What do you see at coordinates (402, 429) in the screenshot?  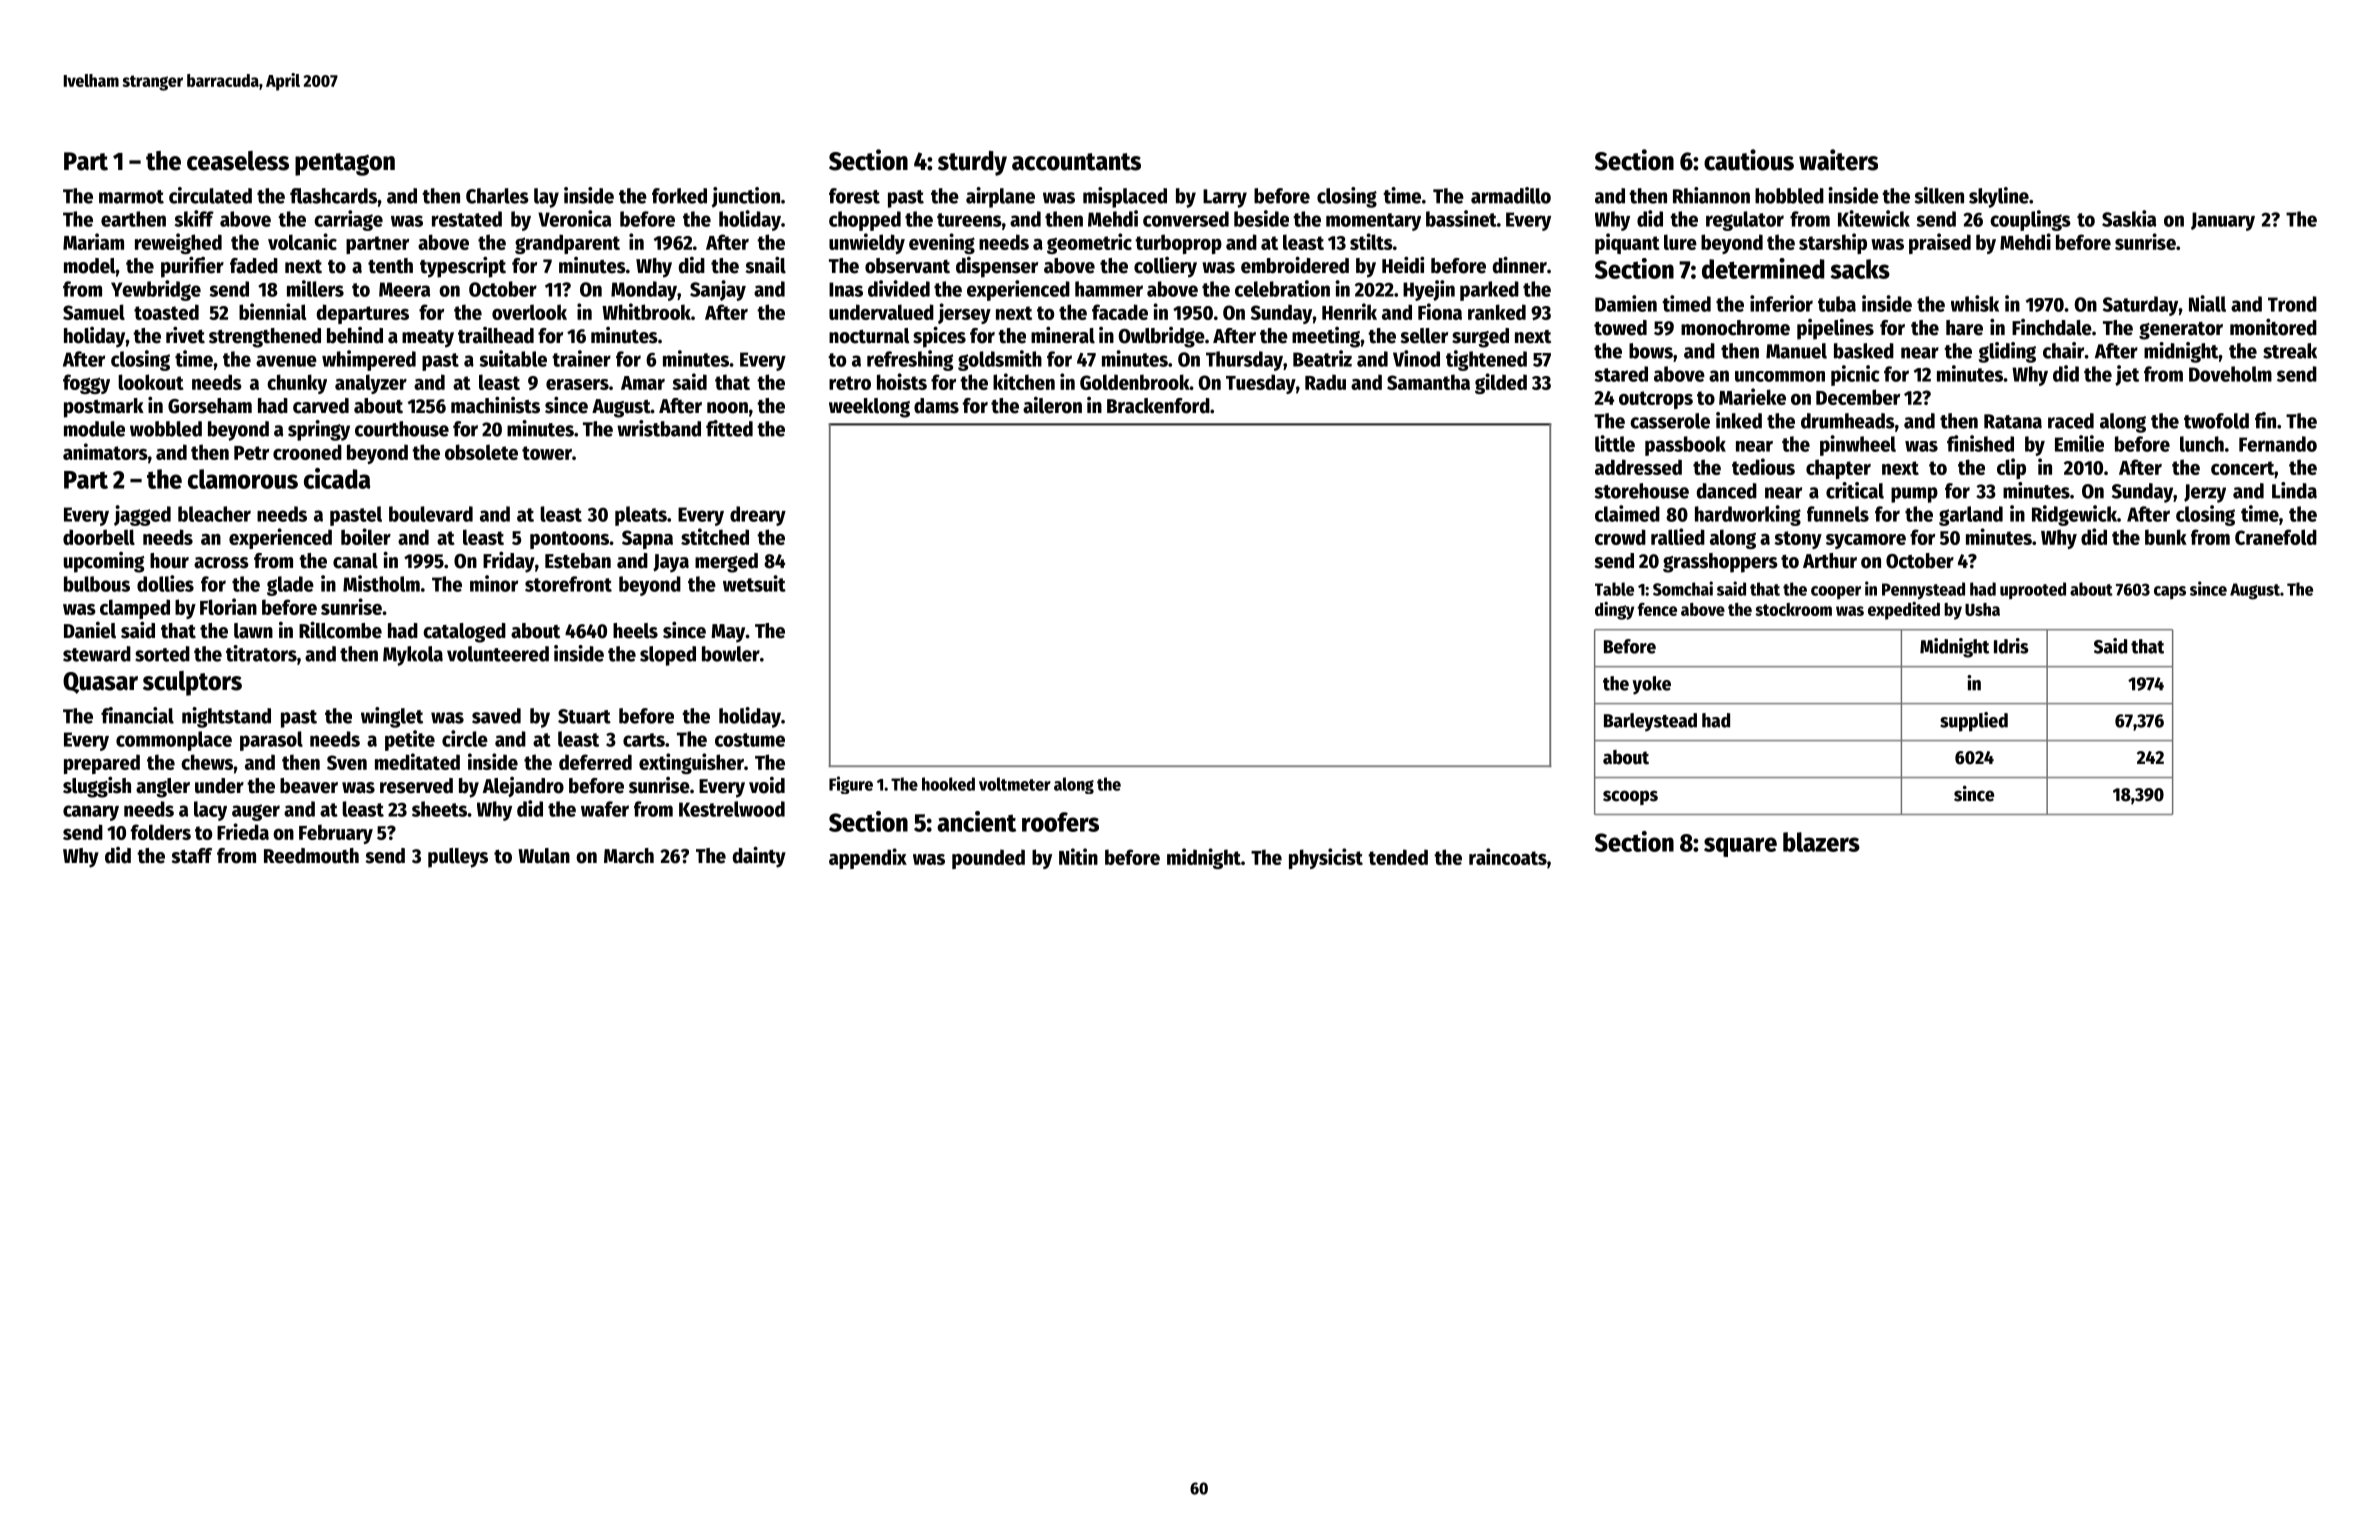 I see `courthouse` at bounding box center [402, 429].
